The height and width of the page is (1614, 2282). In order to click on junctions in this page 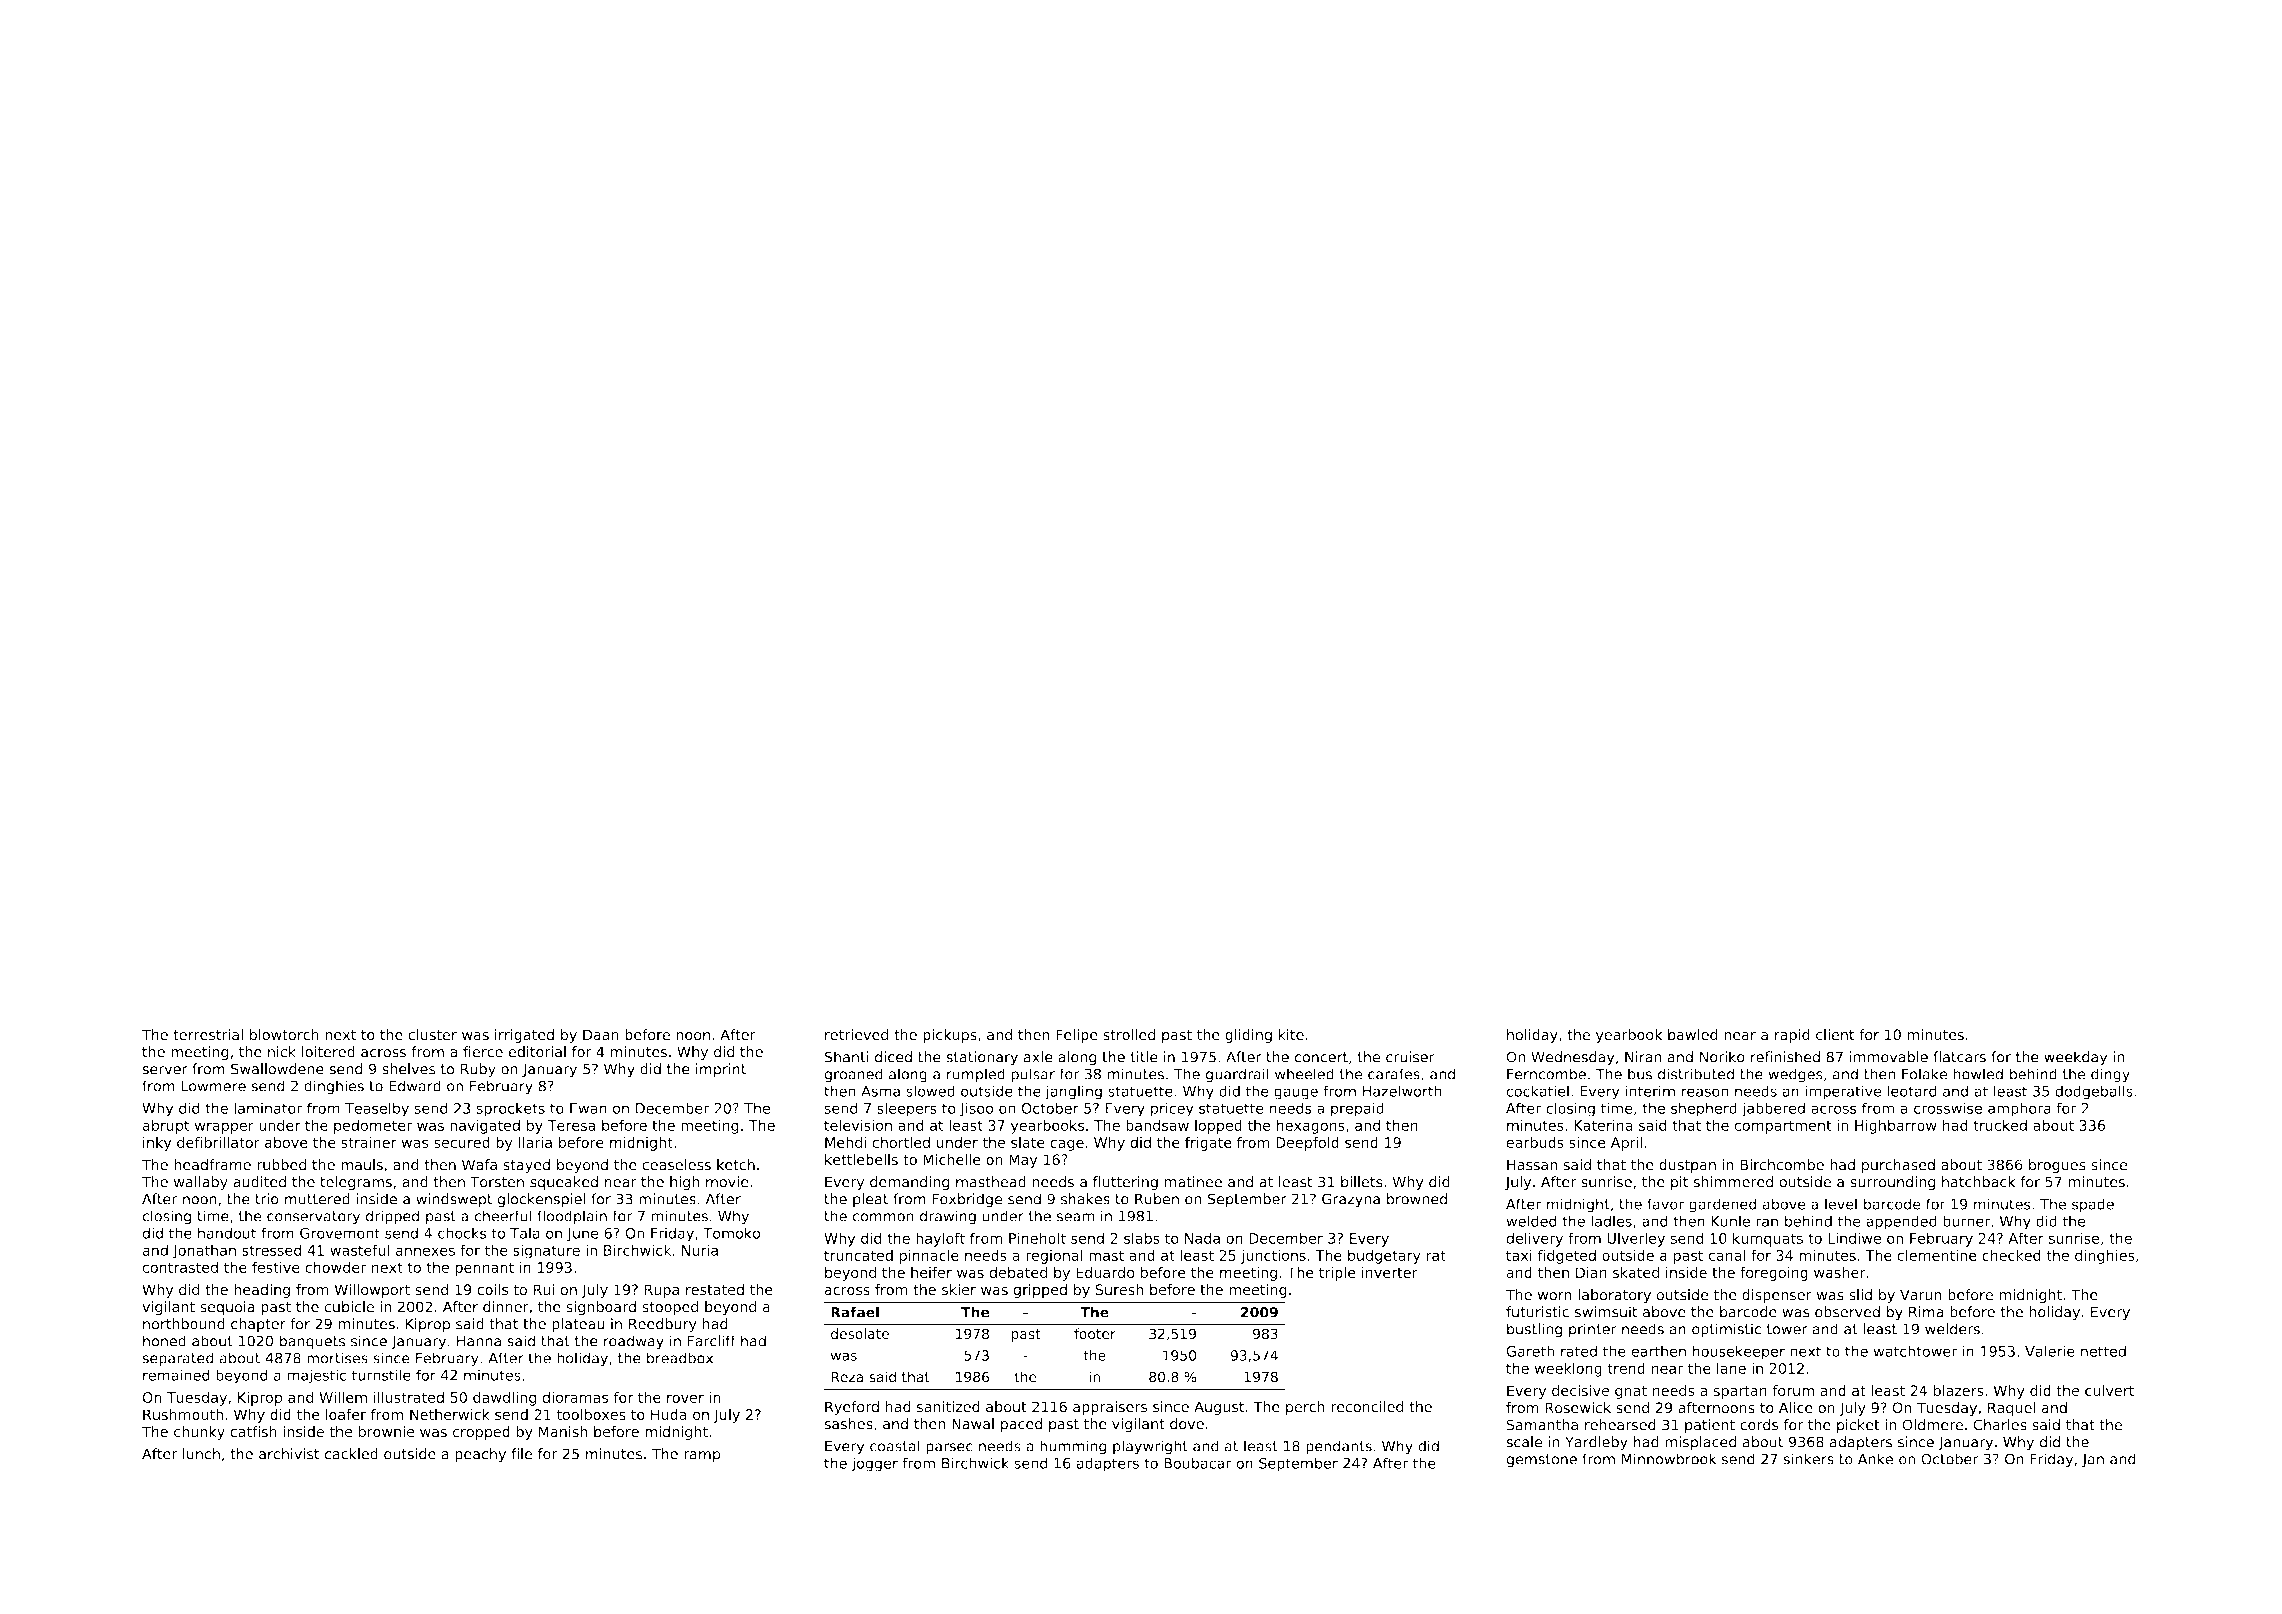, I will do `click(1273, 1256)`.
